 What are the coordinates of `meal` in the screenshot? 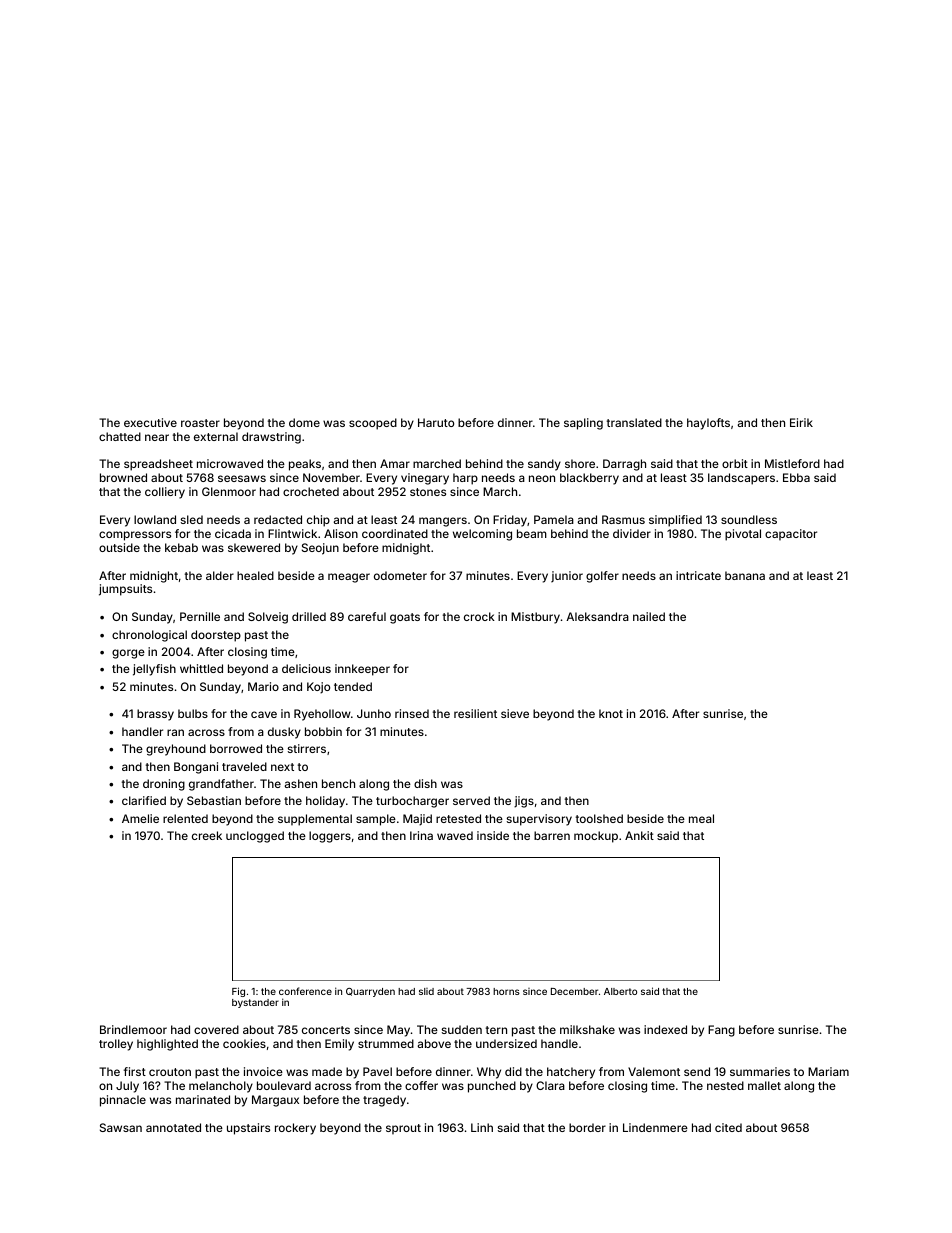 It's located at (701, 818).
